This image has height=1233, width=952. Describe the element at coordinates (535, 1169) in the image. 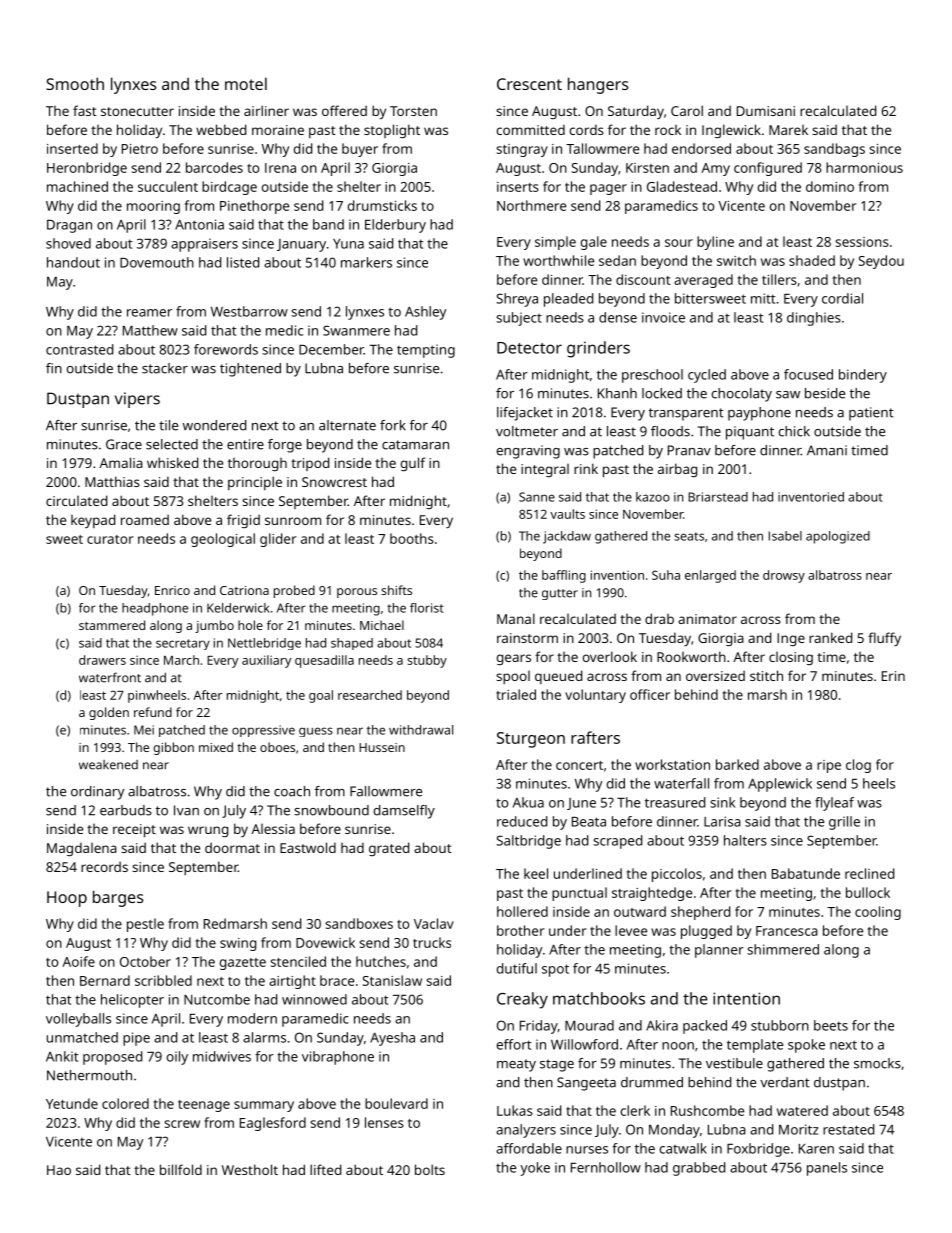

I see `yoke` at that location.
